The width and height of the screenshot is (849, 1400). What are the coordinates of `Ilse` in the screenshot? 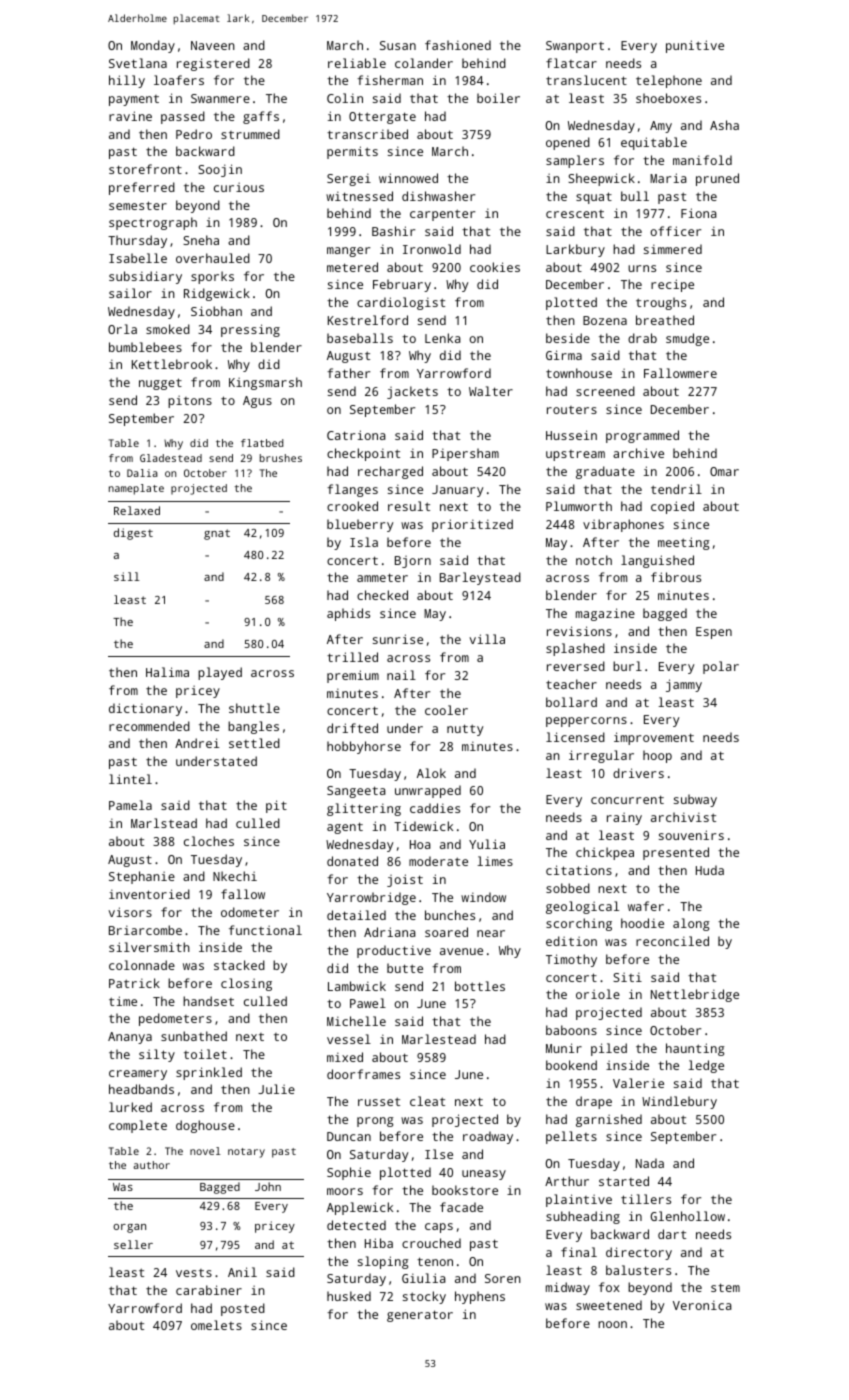 It's located at (439, 1154).
